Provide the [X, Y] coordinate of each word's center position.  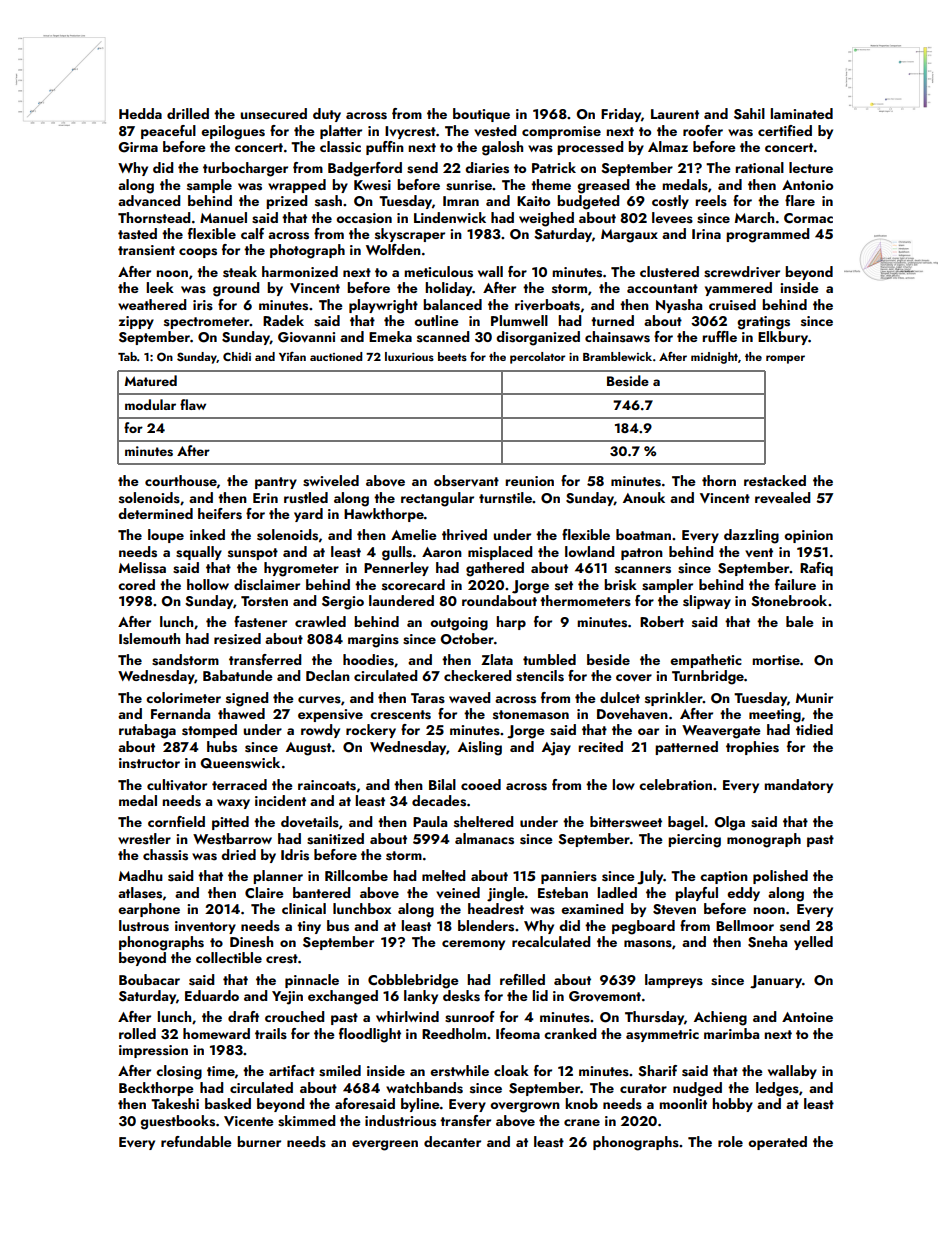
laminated [801, 113]
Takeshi [175, 1104]
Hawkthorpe [384, 515]
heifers [220, 514]
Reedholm [454, 1033]
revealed [782, 498]
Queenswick [240, 763]
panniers [569, 877]
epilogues [233, 132]
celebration [675, 784]
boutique [481, 115]
